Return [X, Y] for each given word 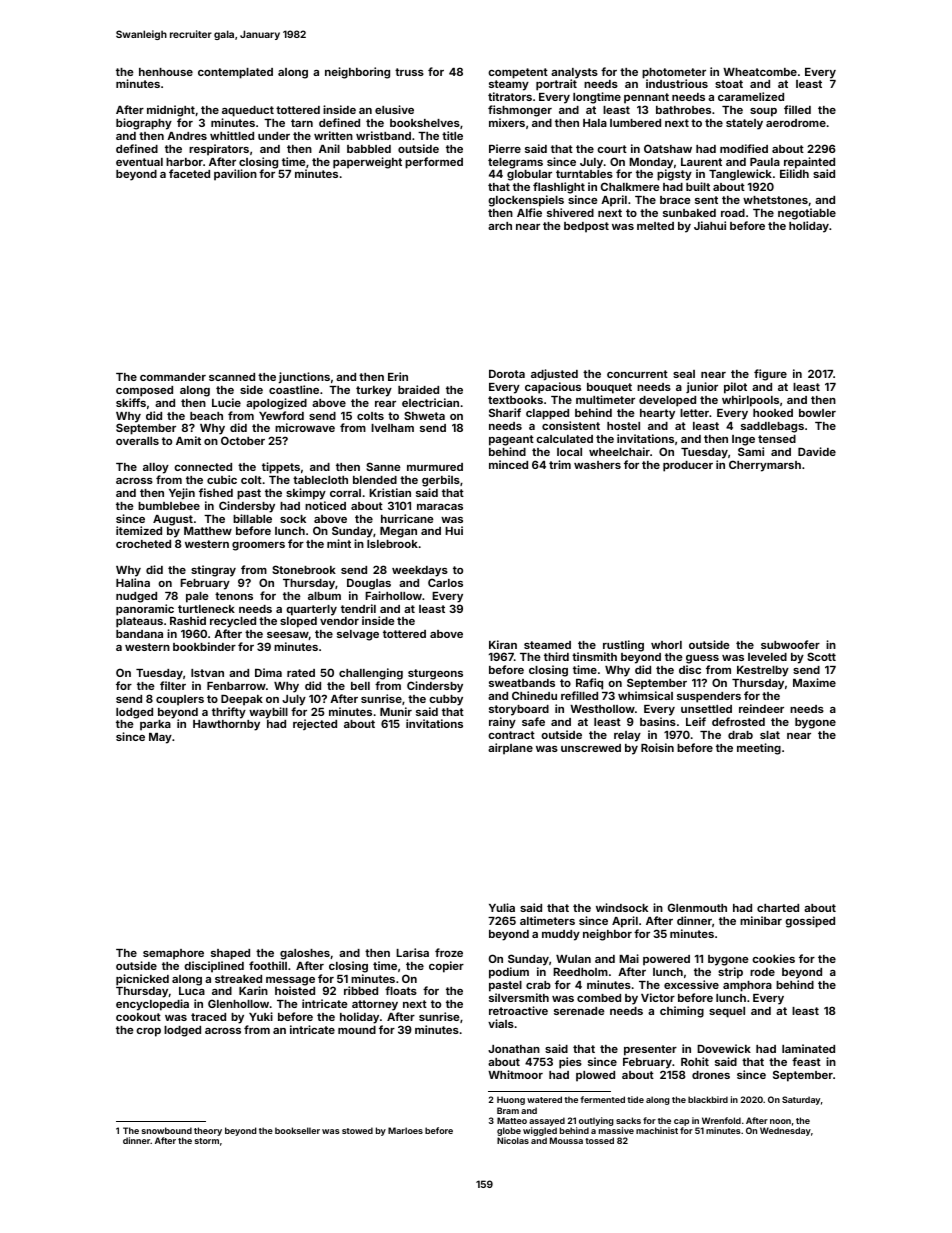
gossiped [810, 922]
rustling [623, 646]
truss [409, 72]
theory [208, 1131]
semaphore [173, 954]
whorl [666, 645]
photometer [674, 73]
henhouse [166, 72]
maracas [440, 507]
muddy [561, 935]
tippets [281, 468]
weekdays [420, 571]
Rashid [188, 620]
